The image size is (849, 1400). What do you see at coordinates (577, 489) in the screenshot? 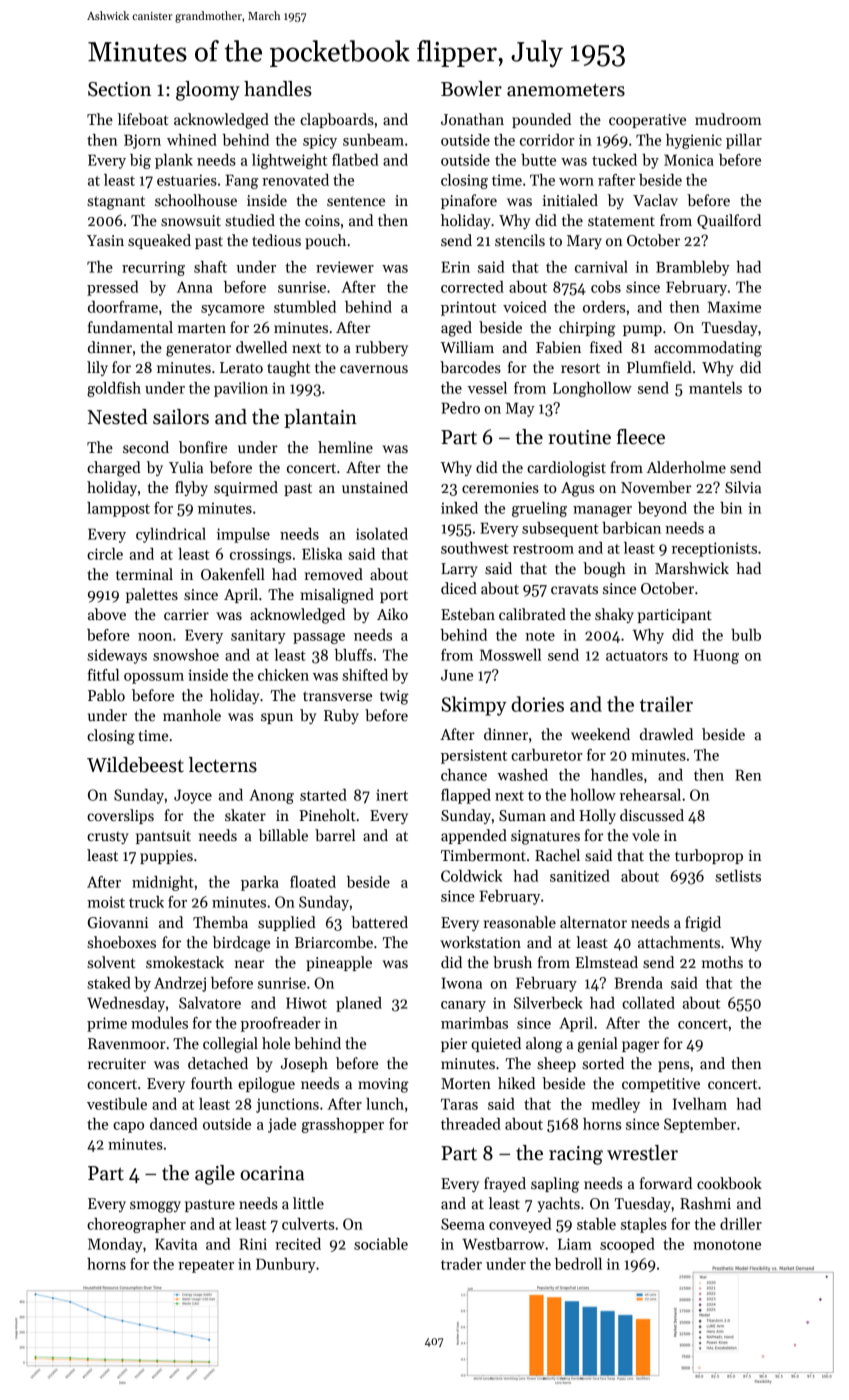
I see `Agus` at bounding box center [577, 489].
